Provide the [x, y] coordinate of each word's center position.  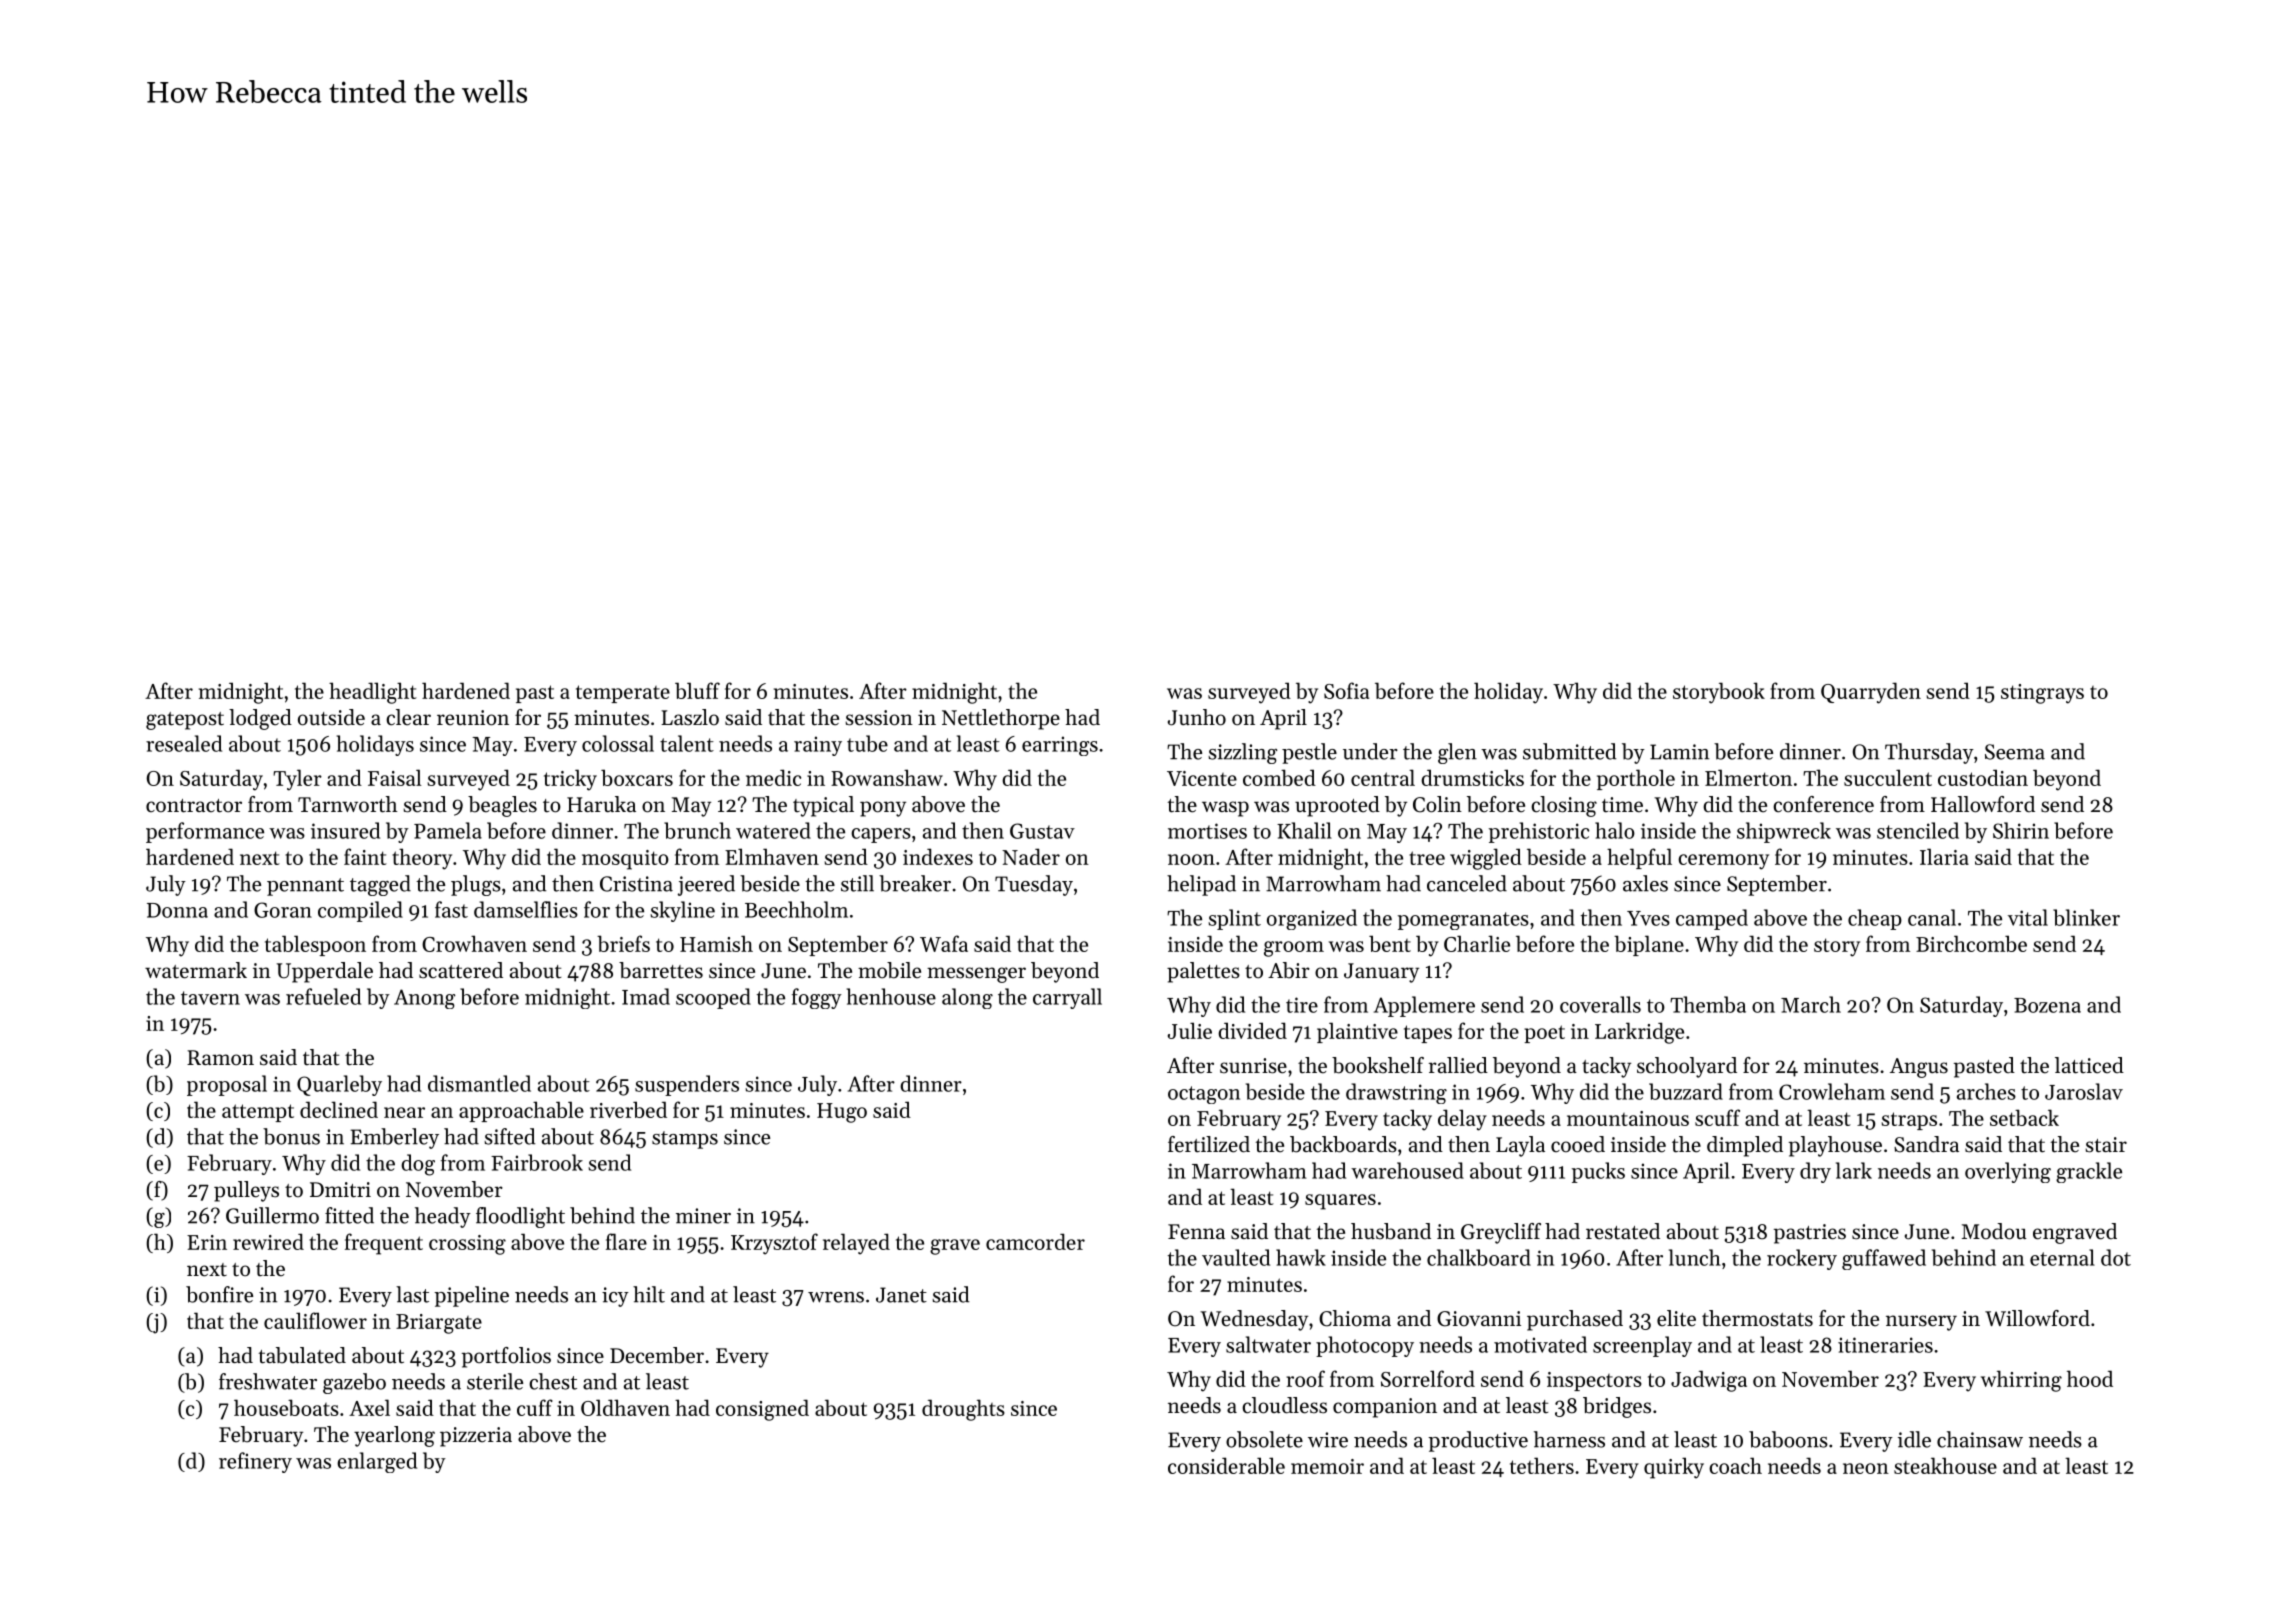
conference [1823, 804]
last [412, 1294]
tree [1427, 858]
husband [1391, 1231]
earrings [1060, 746]
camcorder [1035, 1241]
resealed [184, 743]
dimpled [1745, 1146]
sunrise [1253, 1066]
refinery [255, 1462]
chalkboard [1479, 1257]
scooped [713, 998]
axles [1645, 883]
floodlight [520, 1217]
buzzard [1686, 1091]
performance [205, 832]
